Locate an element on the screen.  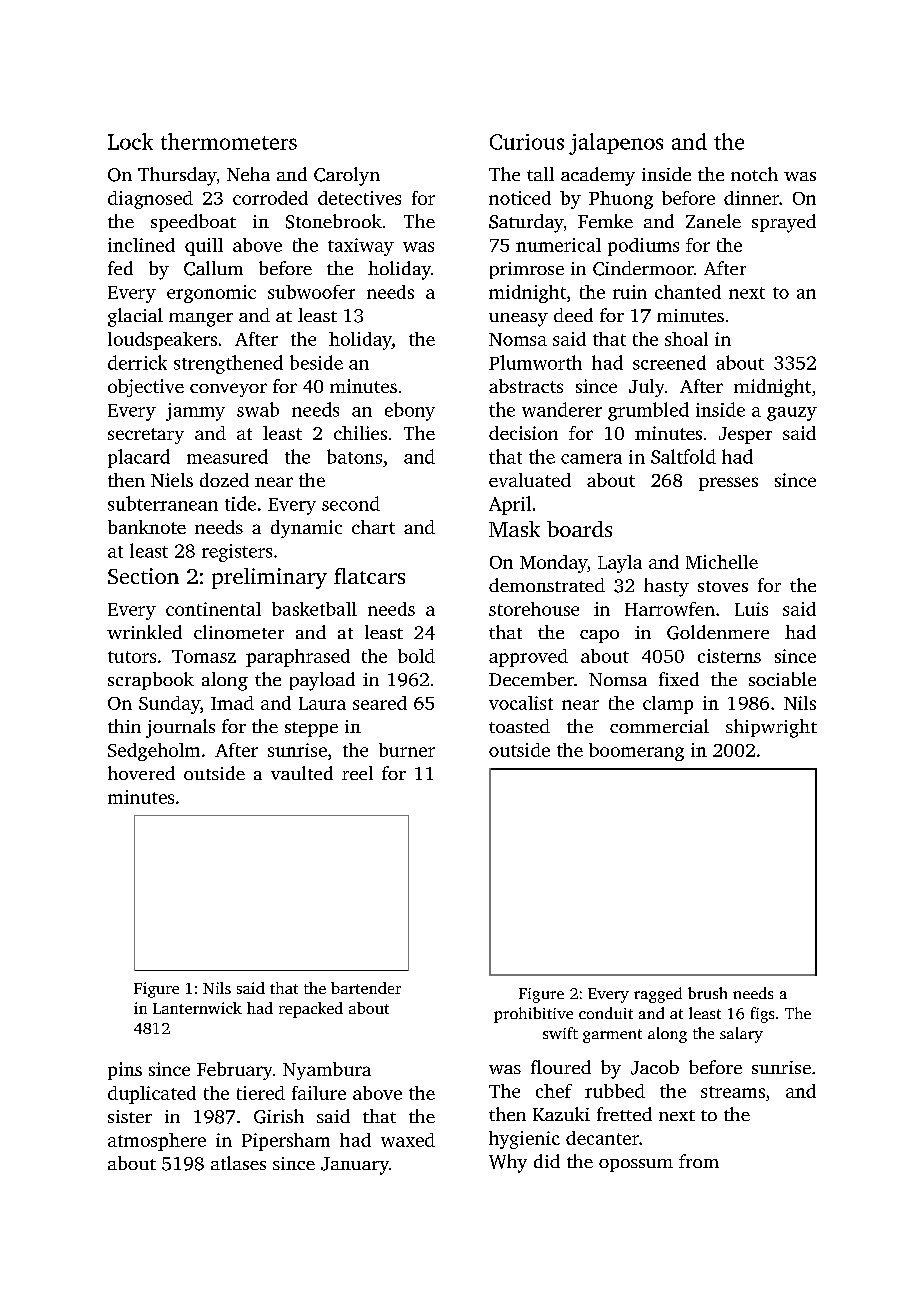
cisterns is located at coordinates (729, 656).
